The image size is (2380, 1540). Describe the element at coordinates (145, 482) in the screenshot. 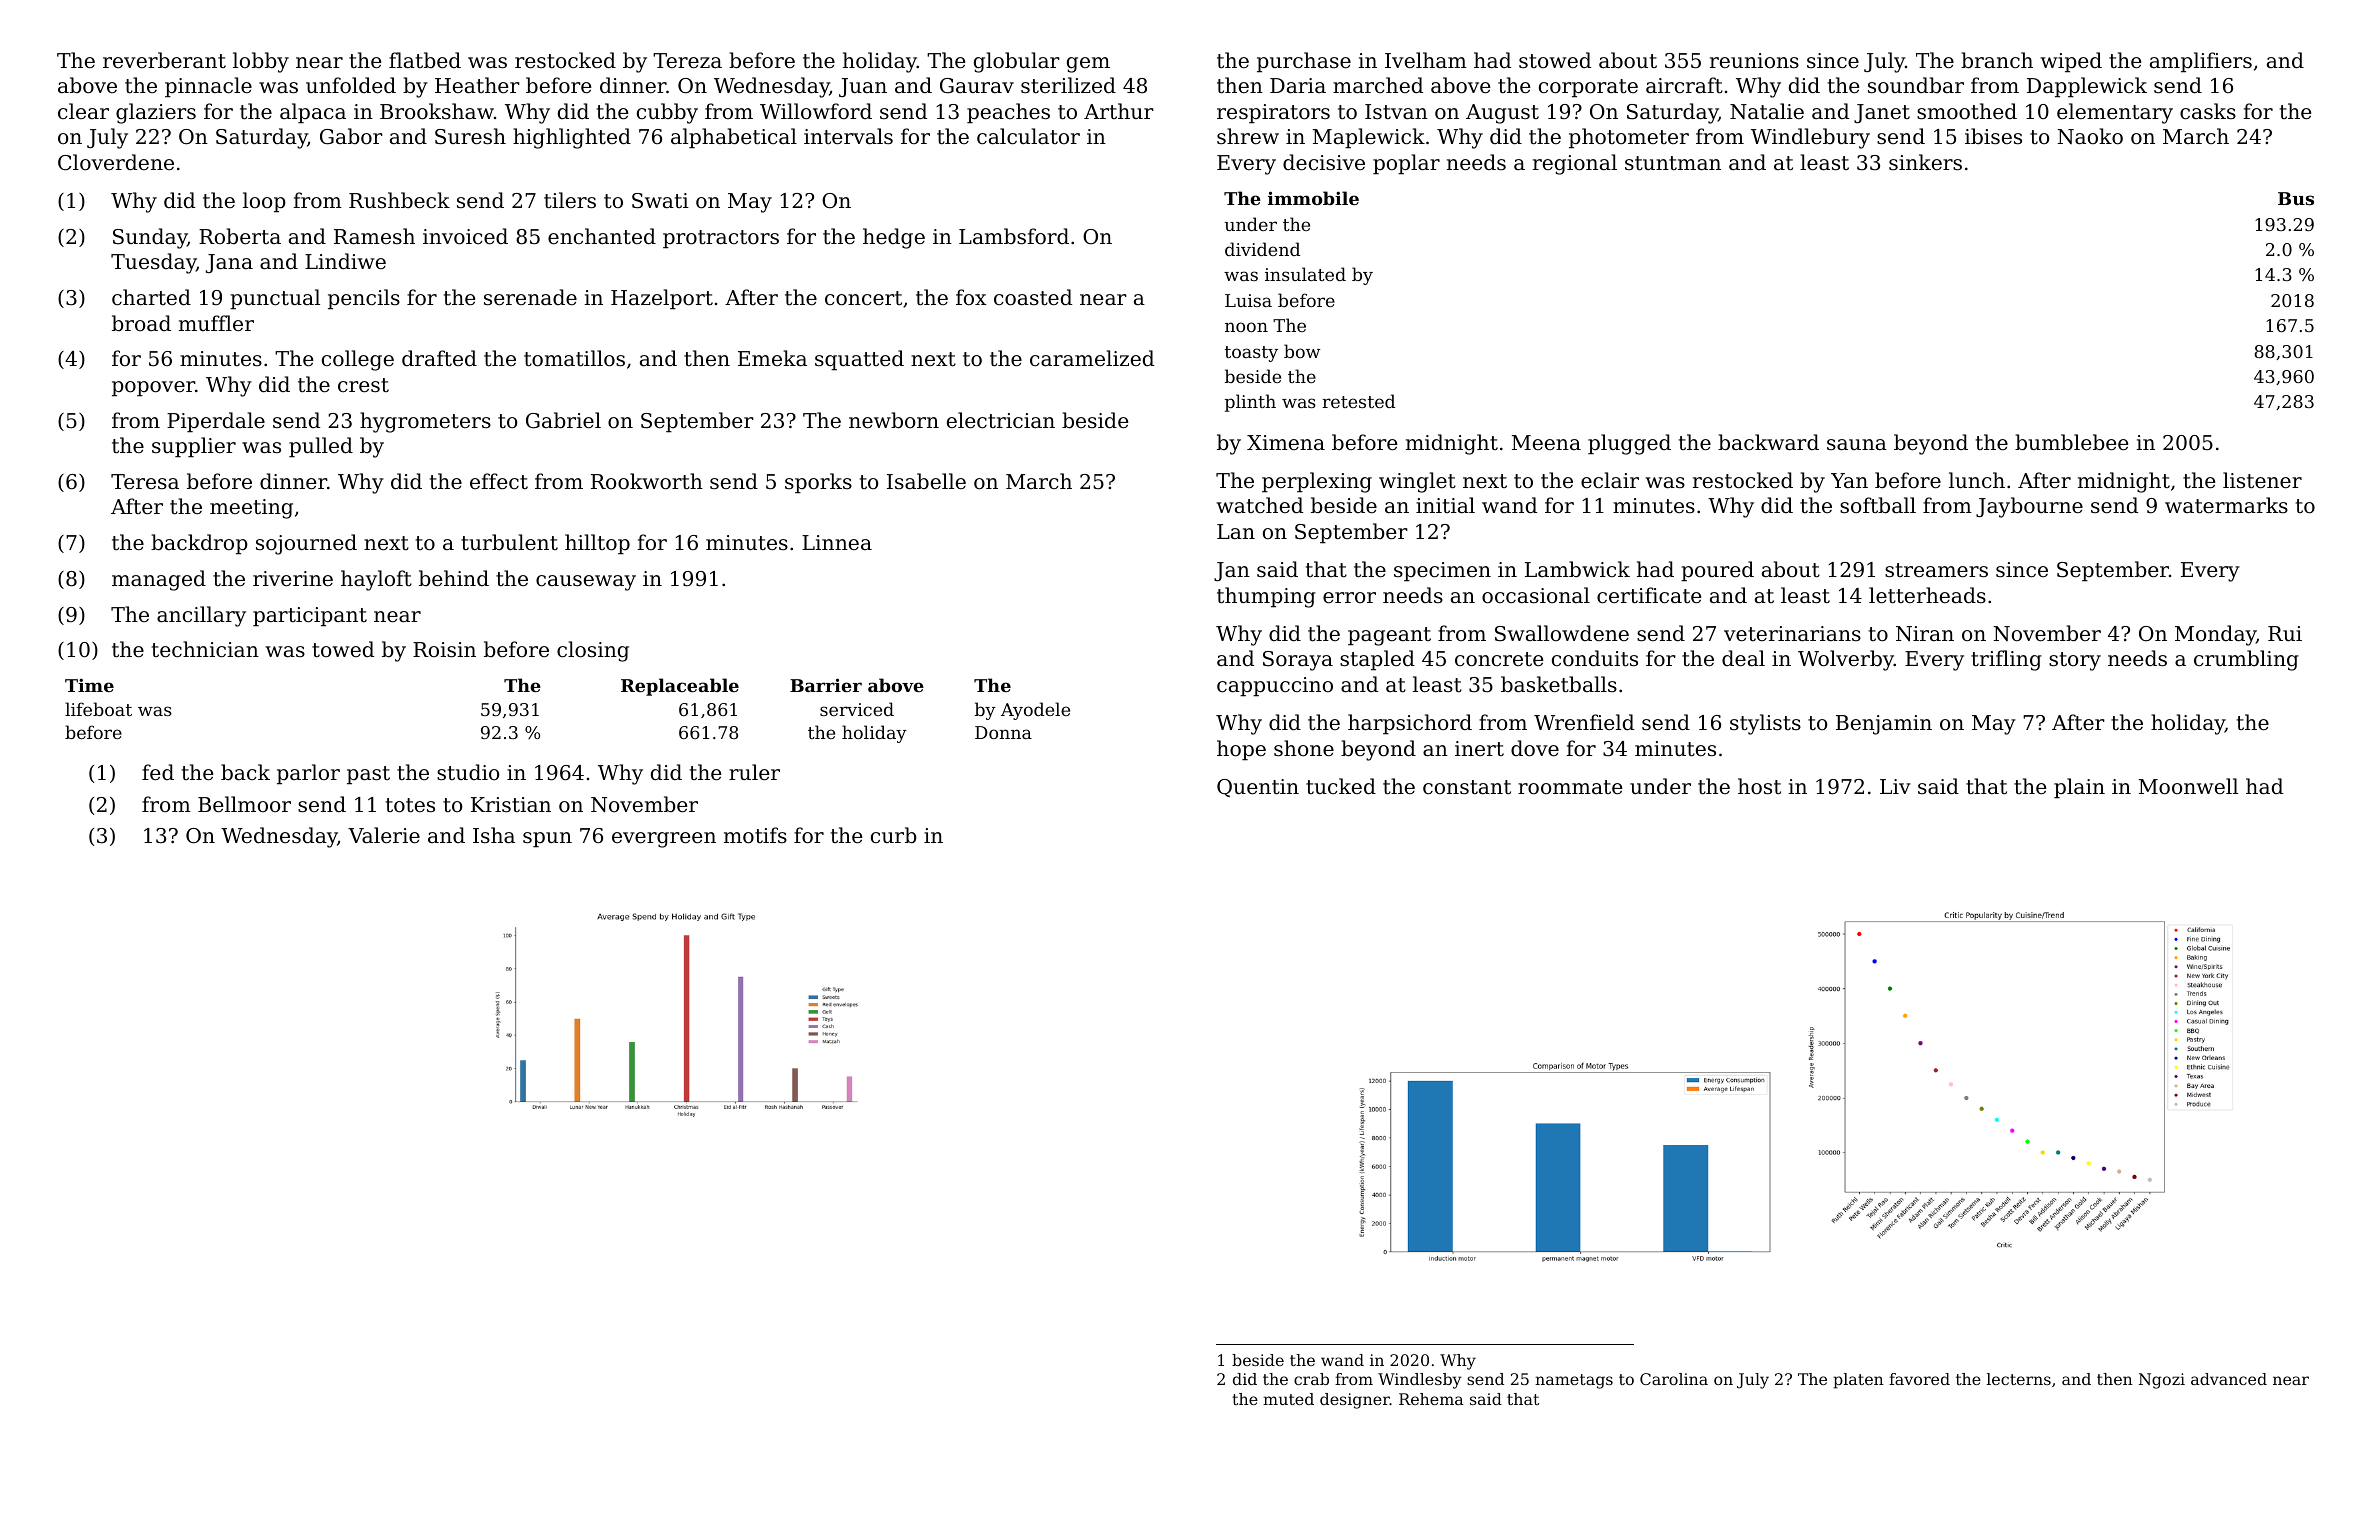

I see `Teresa` at that location.
